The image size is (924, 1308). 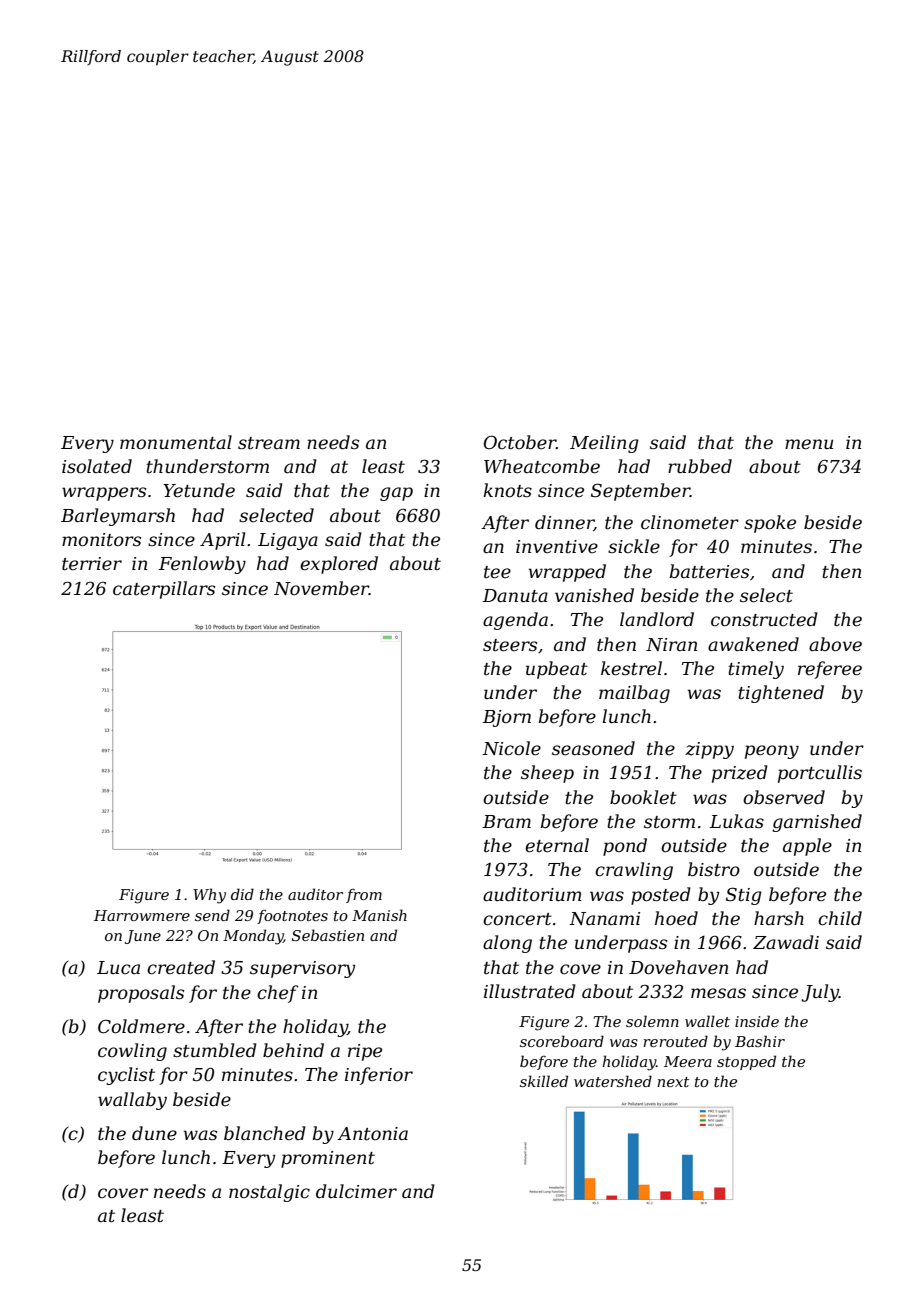 What do you see at coordinates (141, 994) in the screenshot?
I see `proposals` at bounding box center [141, 994].
